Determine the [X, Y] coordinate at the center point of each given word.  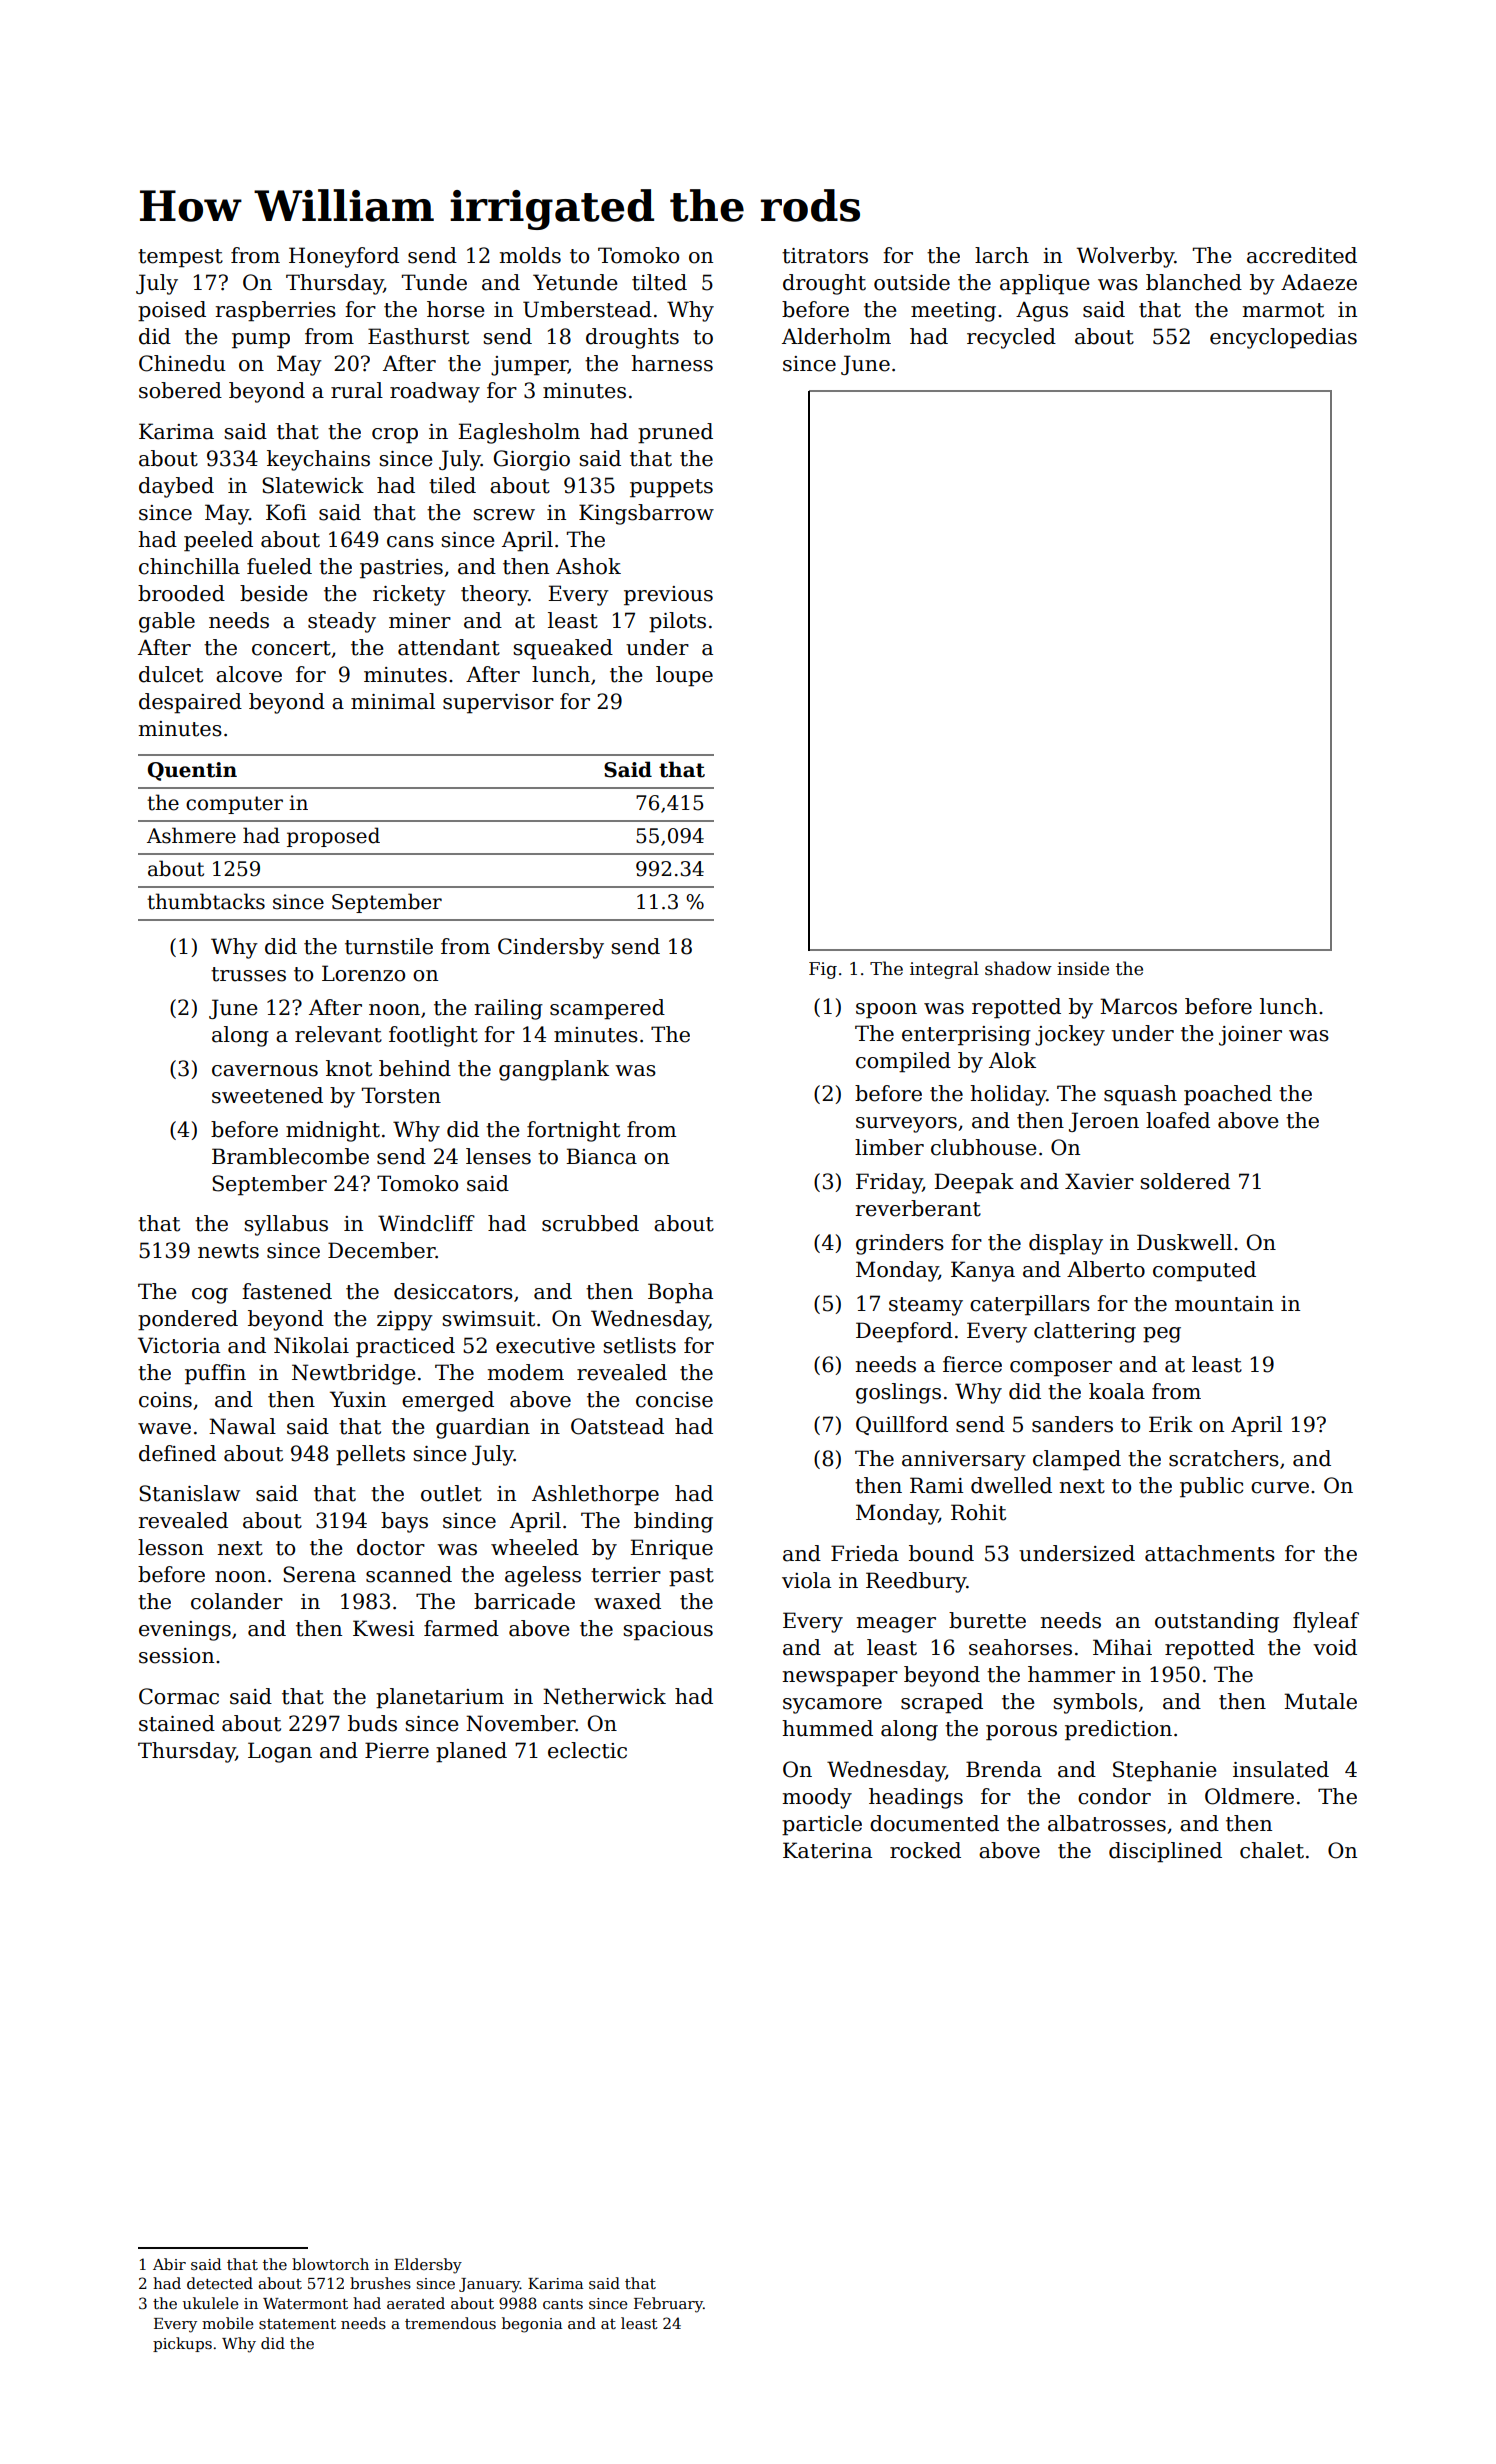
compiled [903, 1062]
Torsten [401, 1095]
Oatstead [617, 1426]
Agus [1042, 311]
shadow [1018, 968]
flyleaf [1326, 1622]
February [668, 2305]
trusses [248, 974]
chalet [1272, 1850]
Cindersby [551, 948]
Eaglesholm [519, 433]
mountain [1224, 1304]
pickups [182, 2344]
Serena [319, 1574]
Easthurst [418, 336]
